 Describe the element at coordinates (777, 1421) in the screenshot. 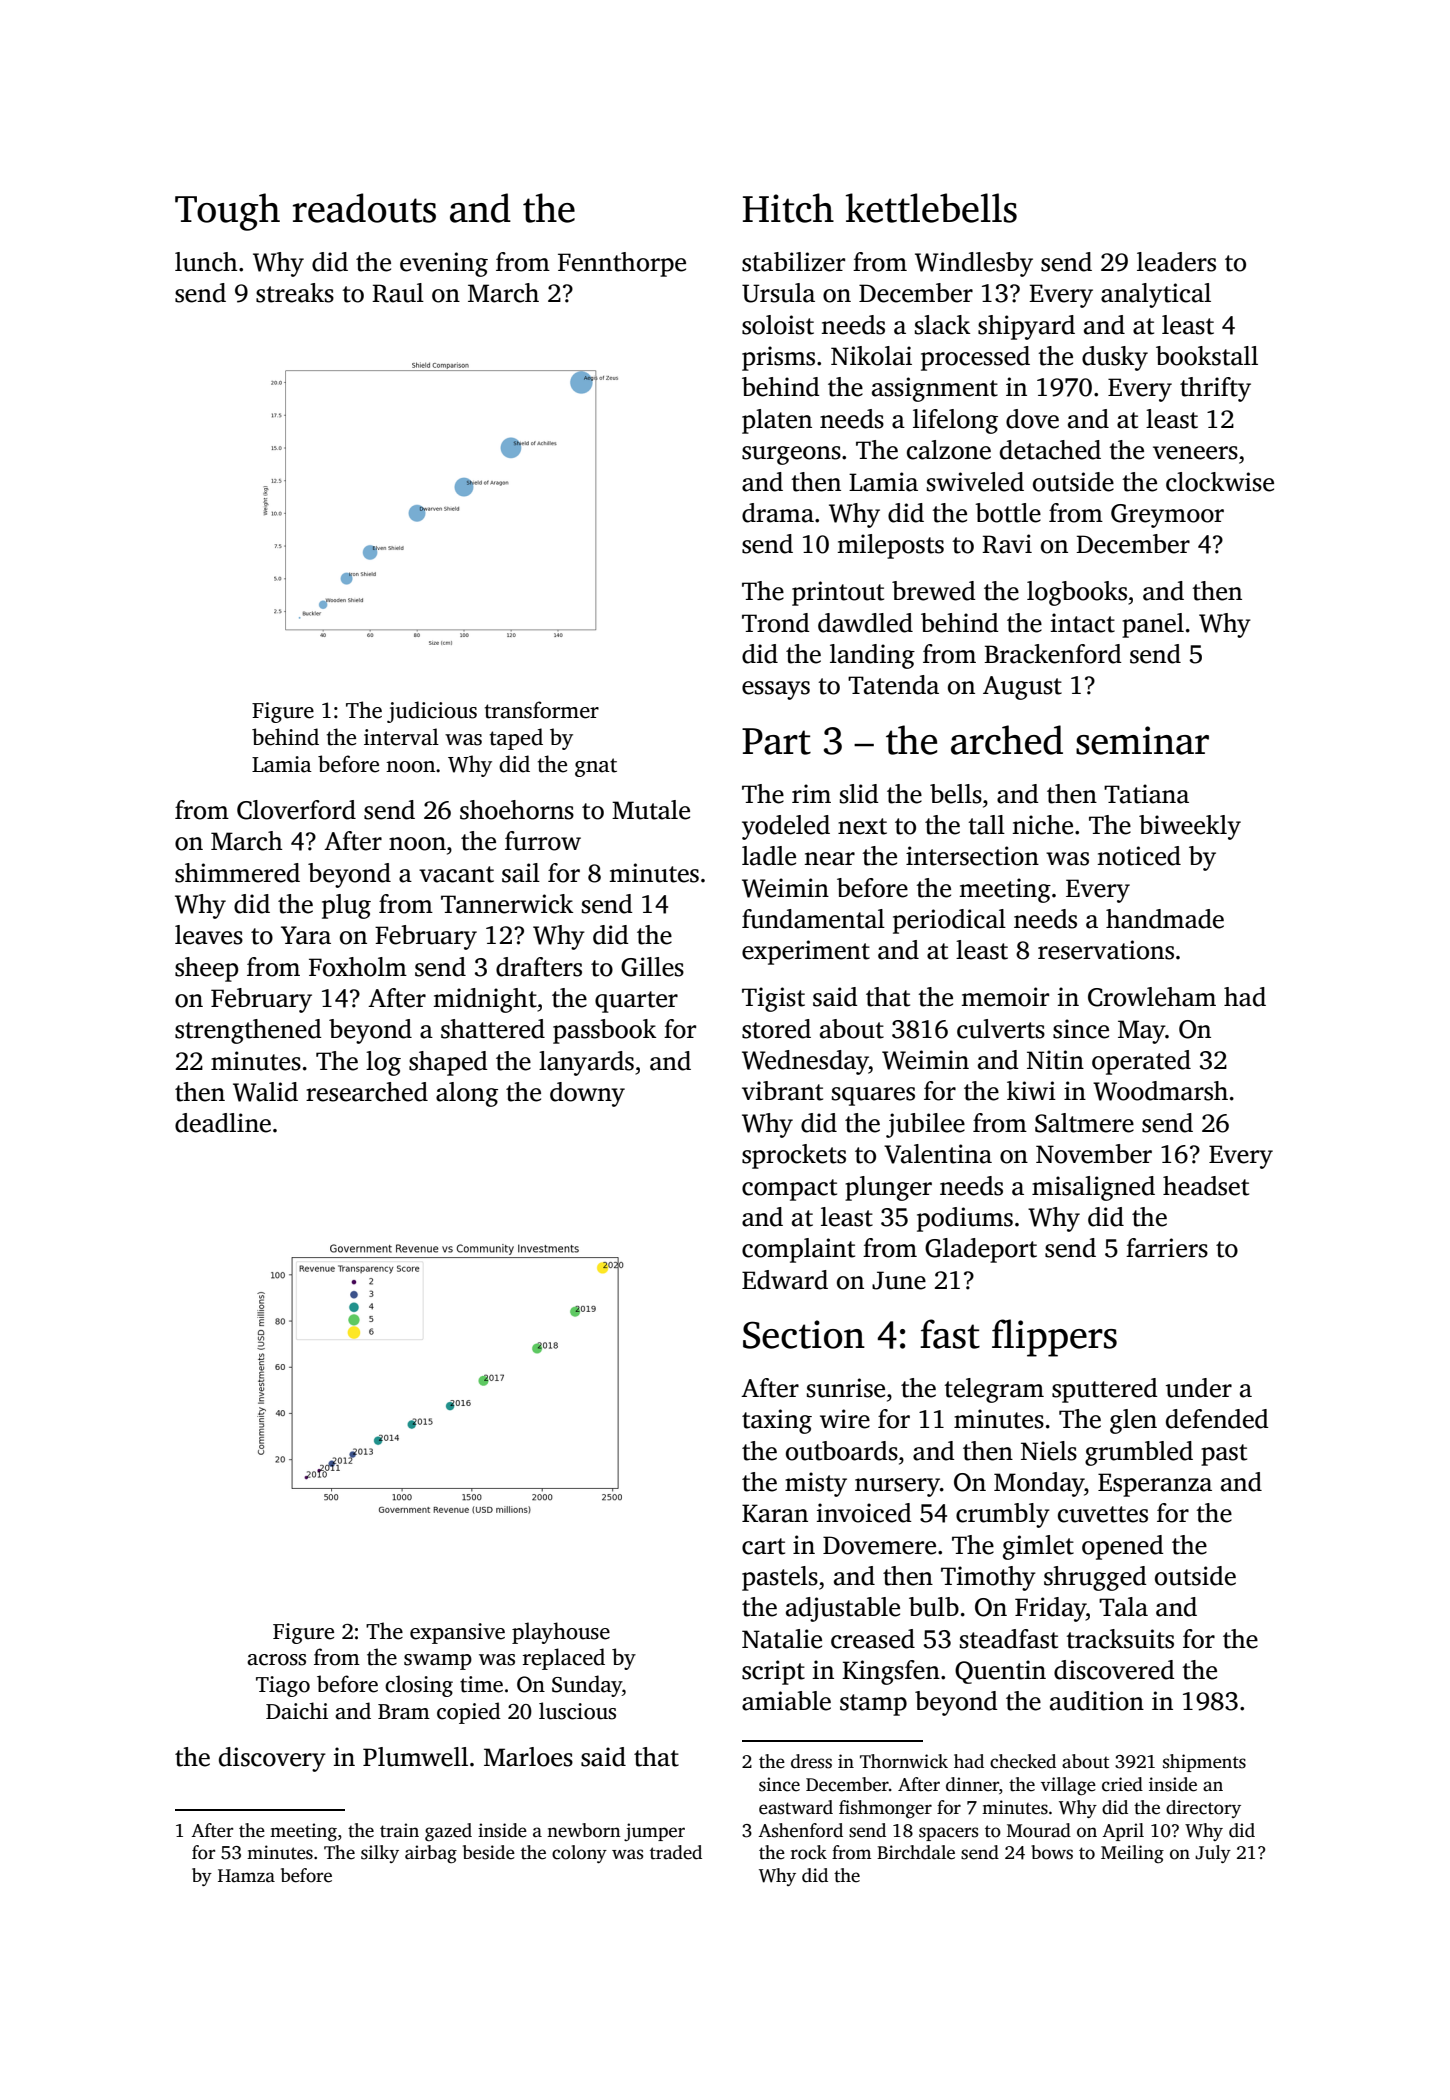

I see `taxing` at that location.
